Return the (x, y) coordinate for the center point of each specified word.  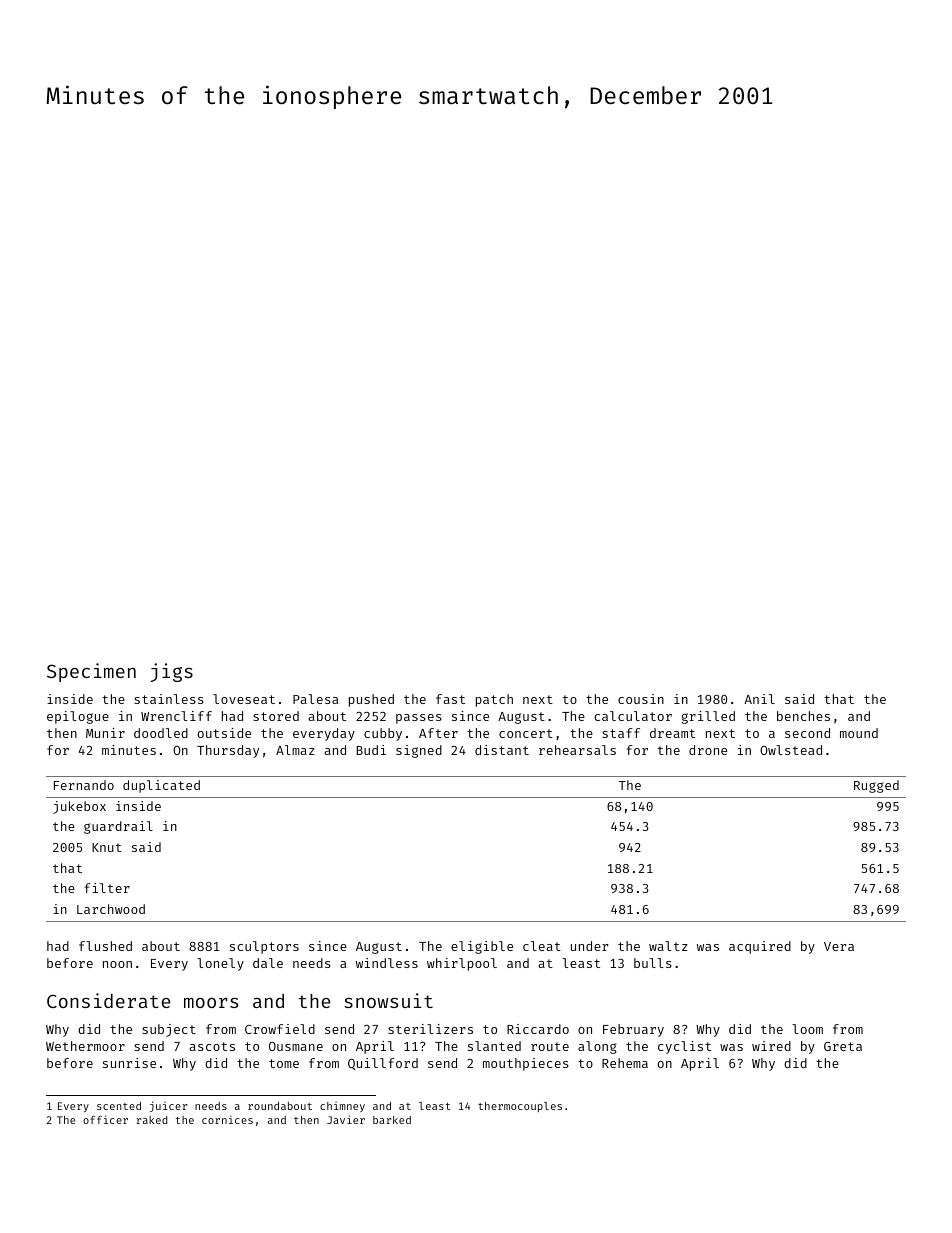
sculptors (264, 947)
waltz (668, 946)
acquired (760, 947)
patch (494, 700)
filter (107, 888)
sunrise (129, 1063)
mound (859, 733)
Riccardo (538, 1029)
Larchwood (111, 909)
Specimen (91, 672)
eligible (482, 947)
